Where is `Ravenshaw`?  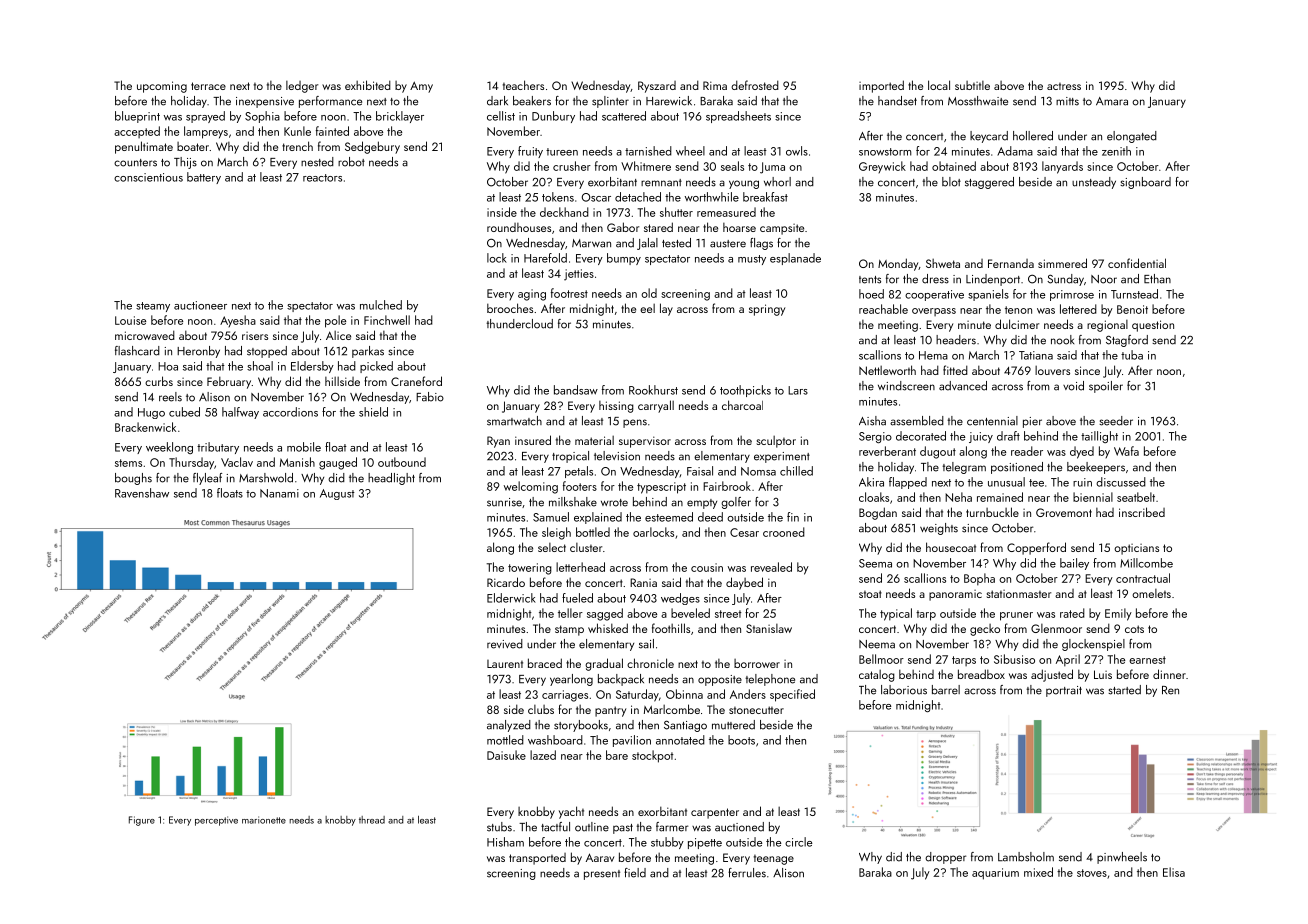
Ravenshaw is located at coordinates (142, 493).
